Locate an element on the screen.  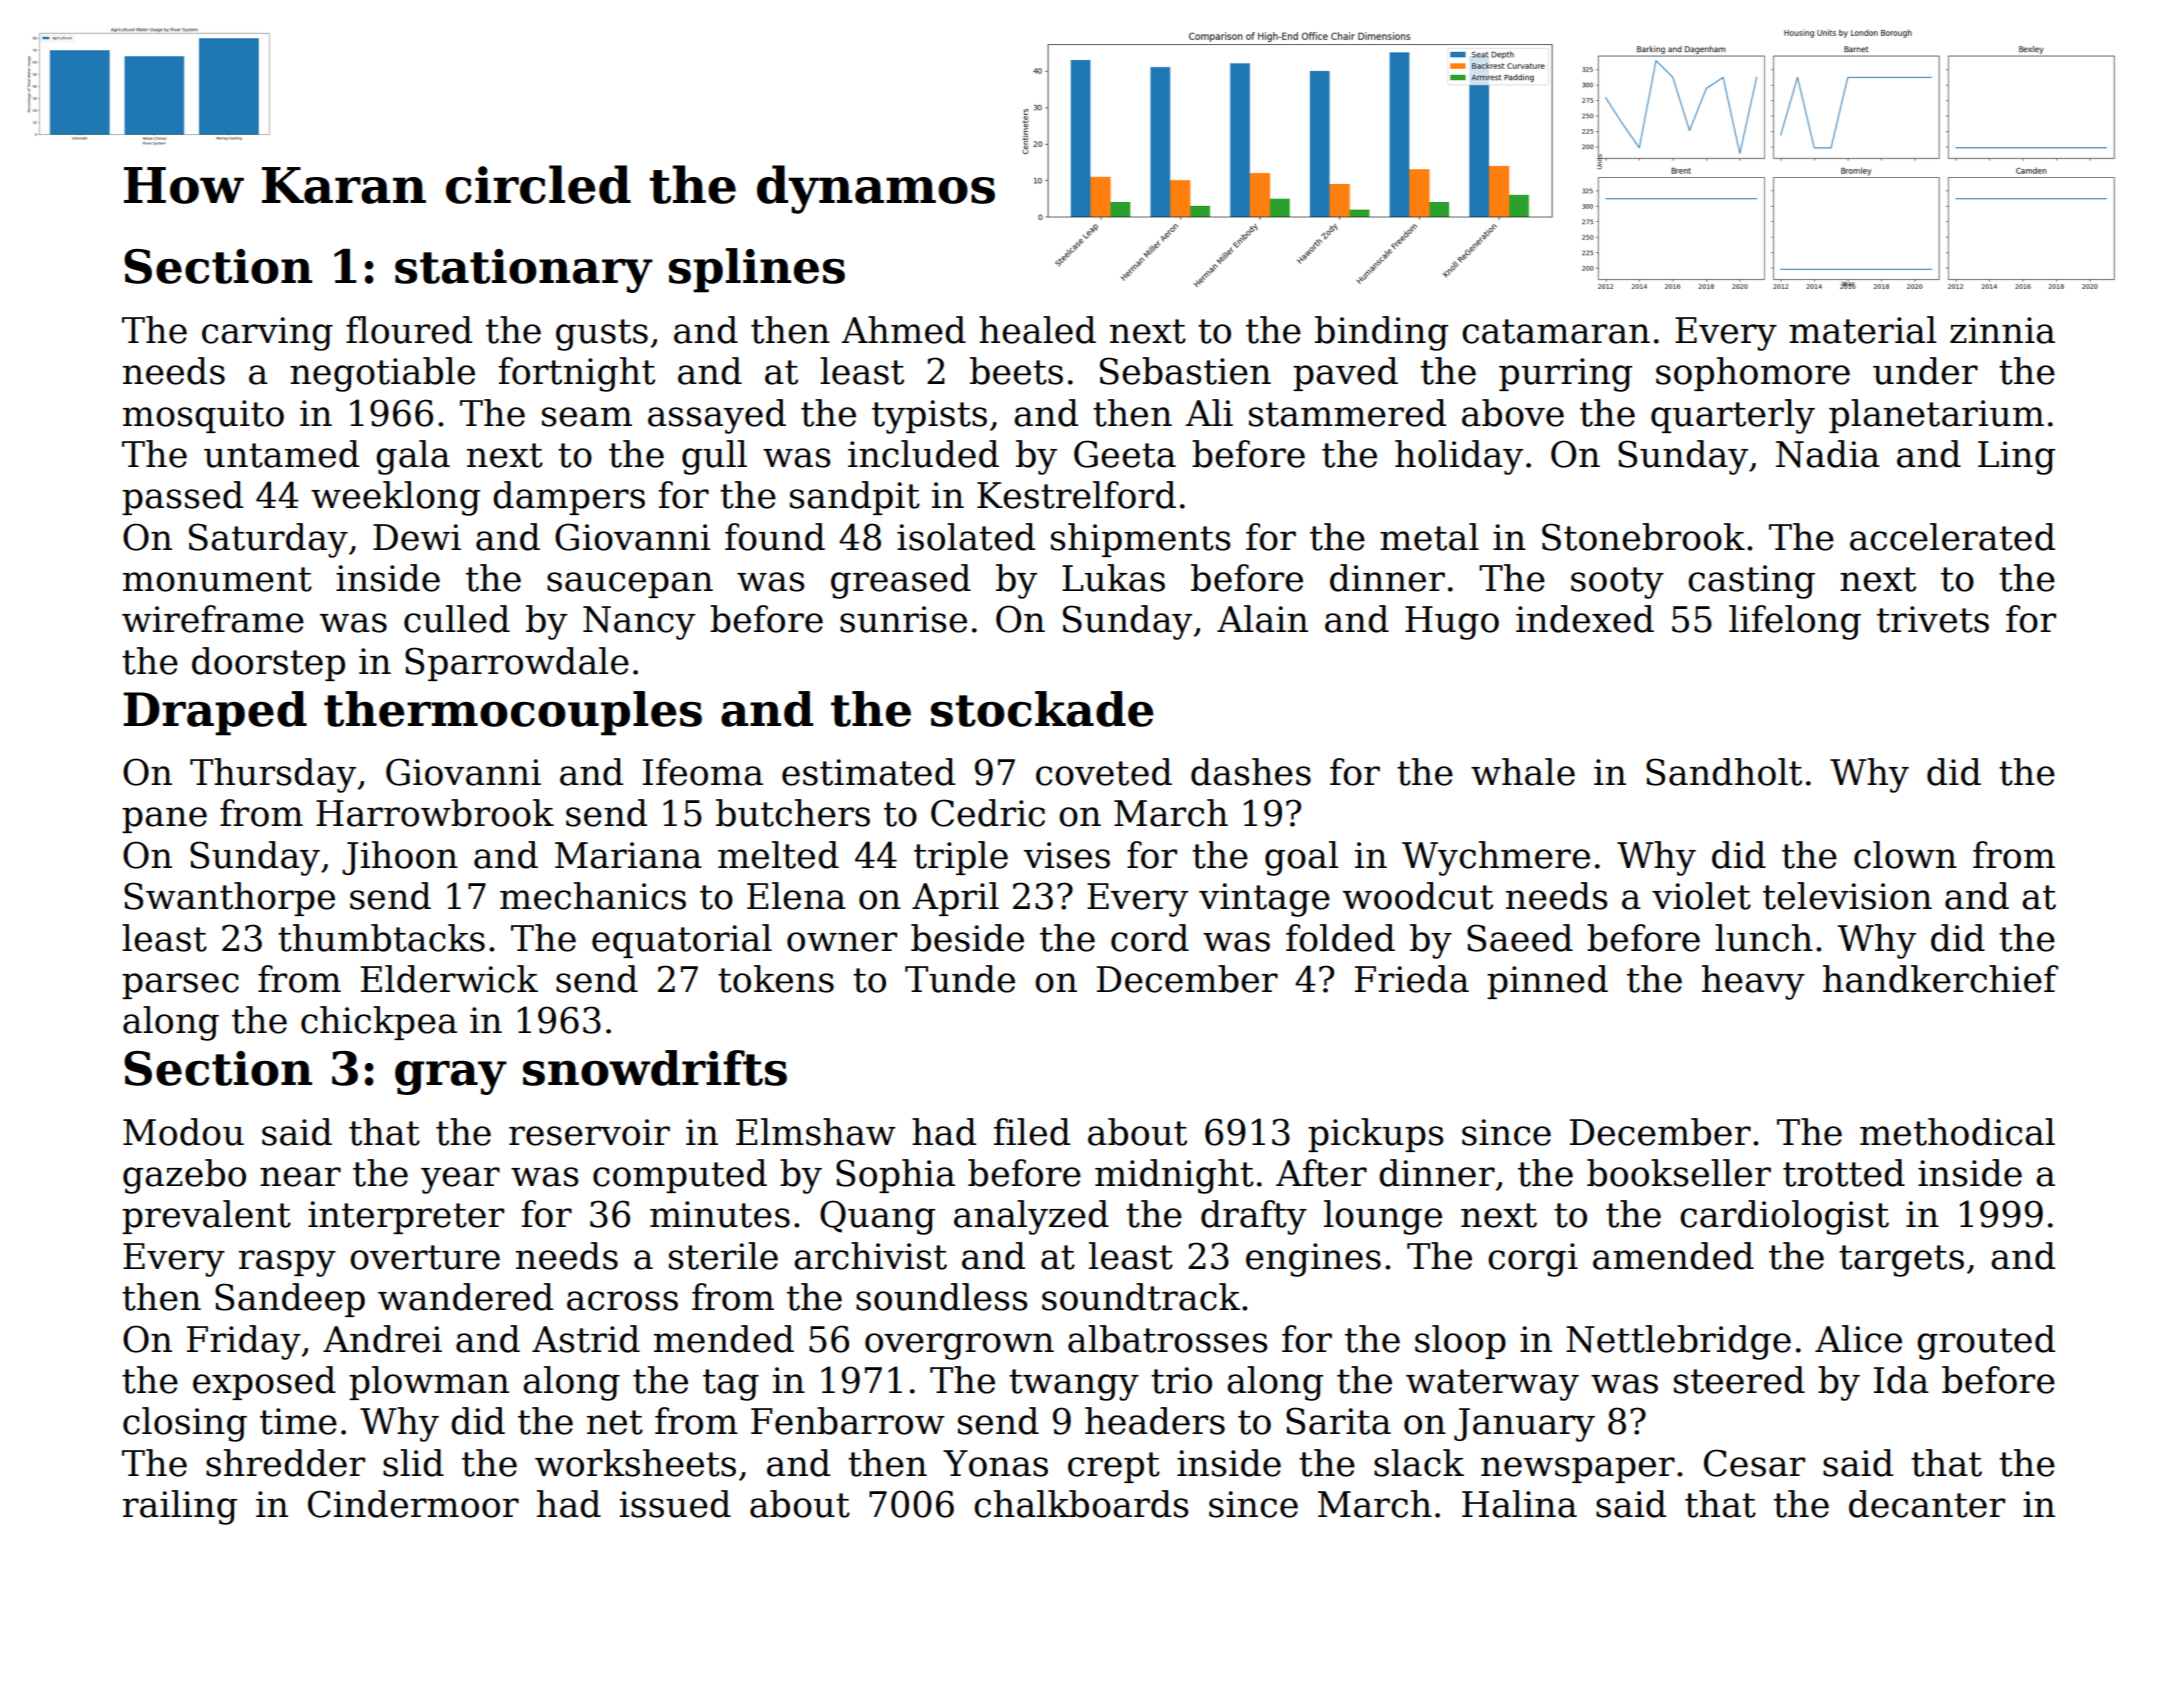
gala is located at coordinates (413, 457).
